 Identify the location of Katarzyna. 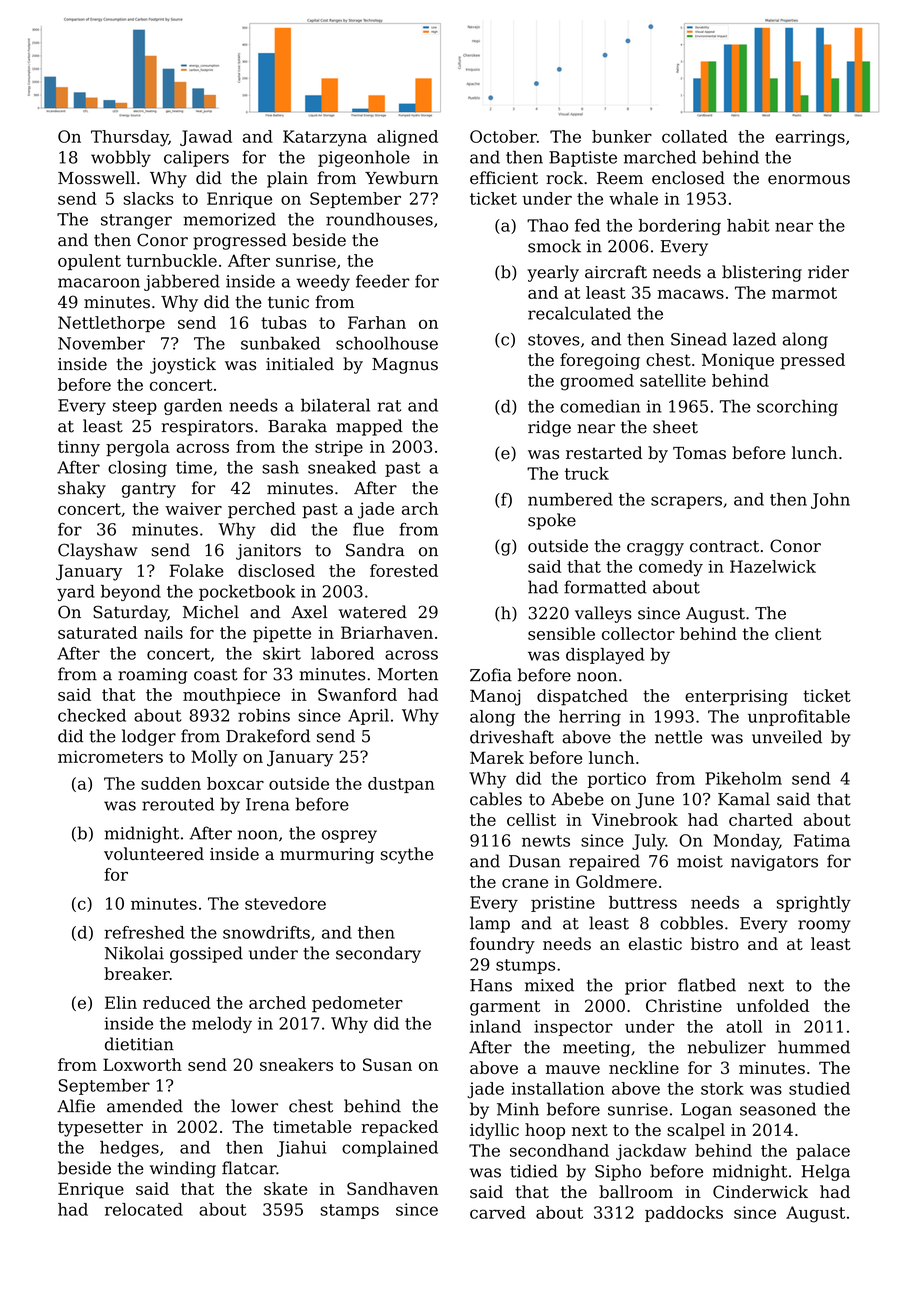
(325, 138).
